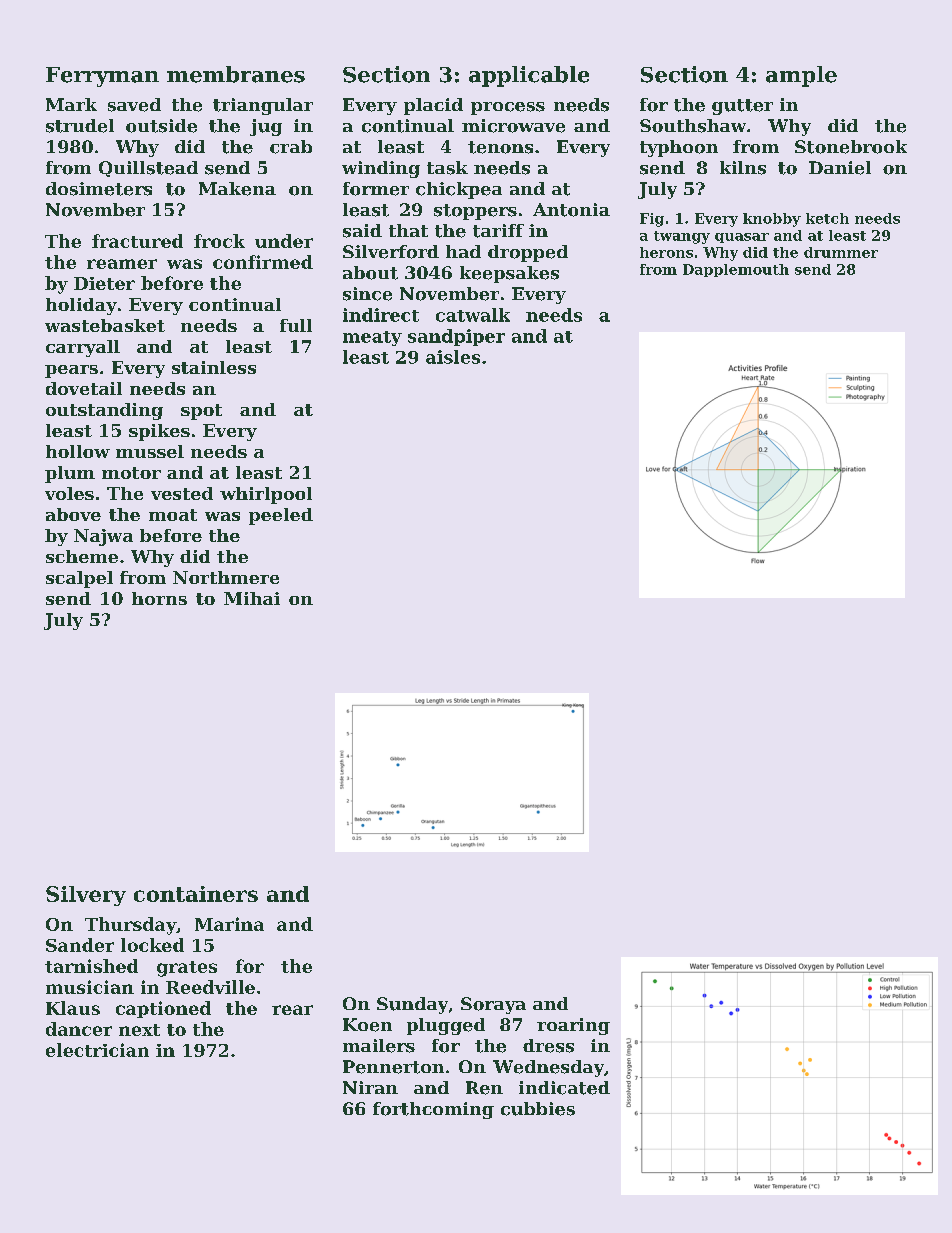 The width and height of the screenshot is (952, 1233). What do you see at coordinates (81, 306) in the screenshot?
I see `holiday` at bounding box center [81, 306].
